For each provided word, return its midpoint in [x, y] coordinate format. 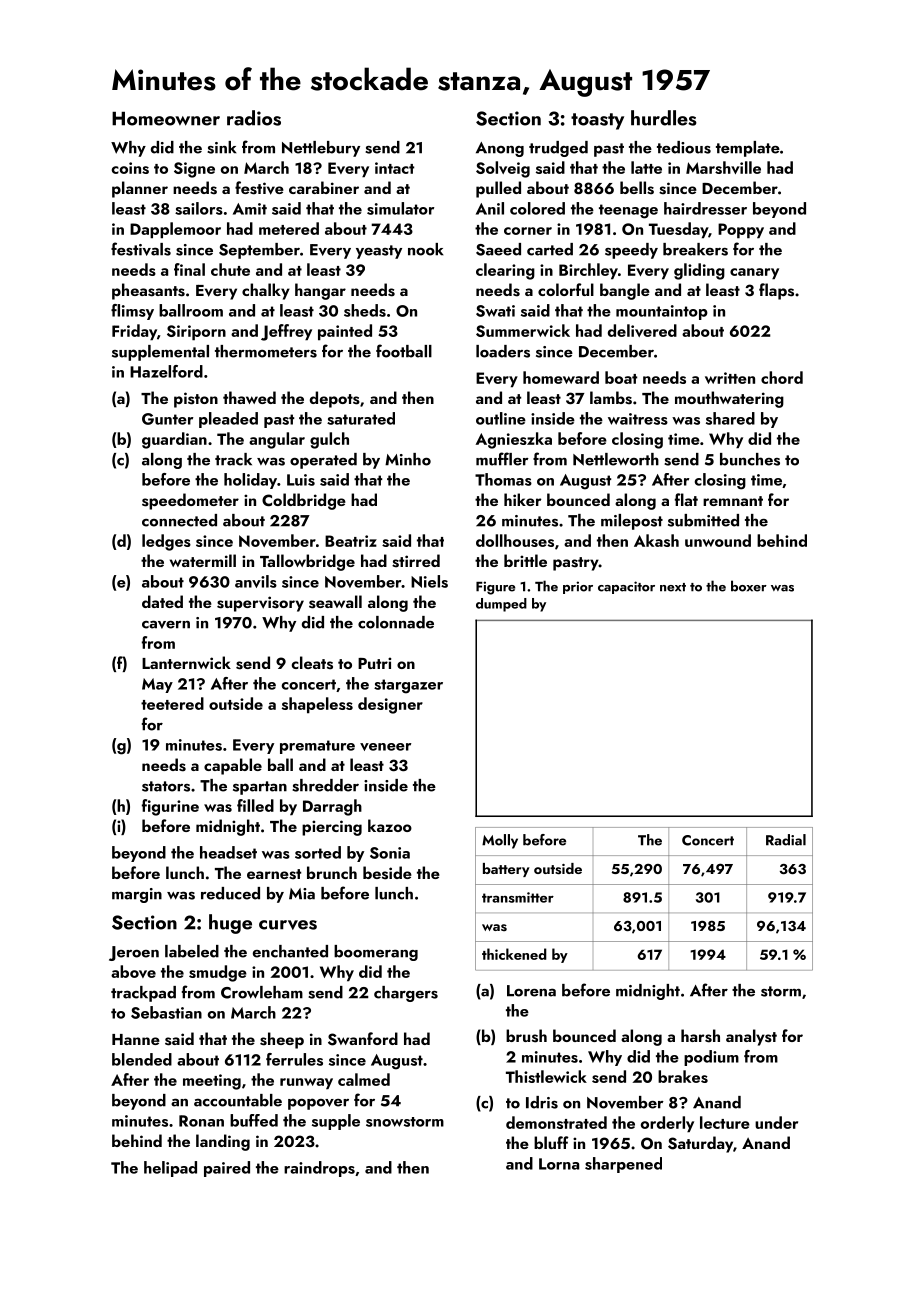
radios [254, 118]
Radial [786, 840]
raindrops [319, 1169]
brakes [683, 1076]
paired [227, 1169]
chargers [406, 994]
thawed [249, 397]
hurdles [664, 118]
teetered [172, 703]
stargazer [408, 686]
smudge [218, 973]
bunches [750, 459]
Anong [500, 149]
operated [323, 461]
